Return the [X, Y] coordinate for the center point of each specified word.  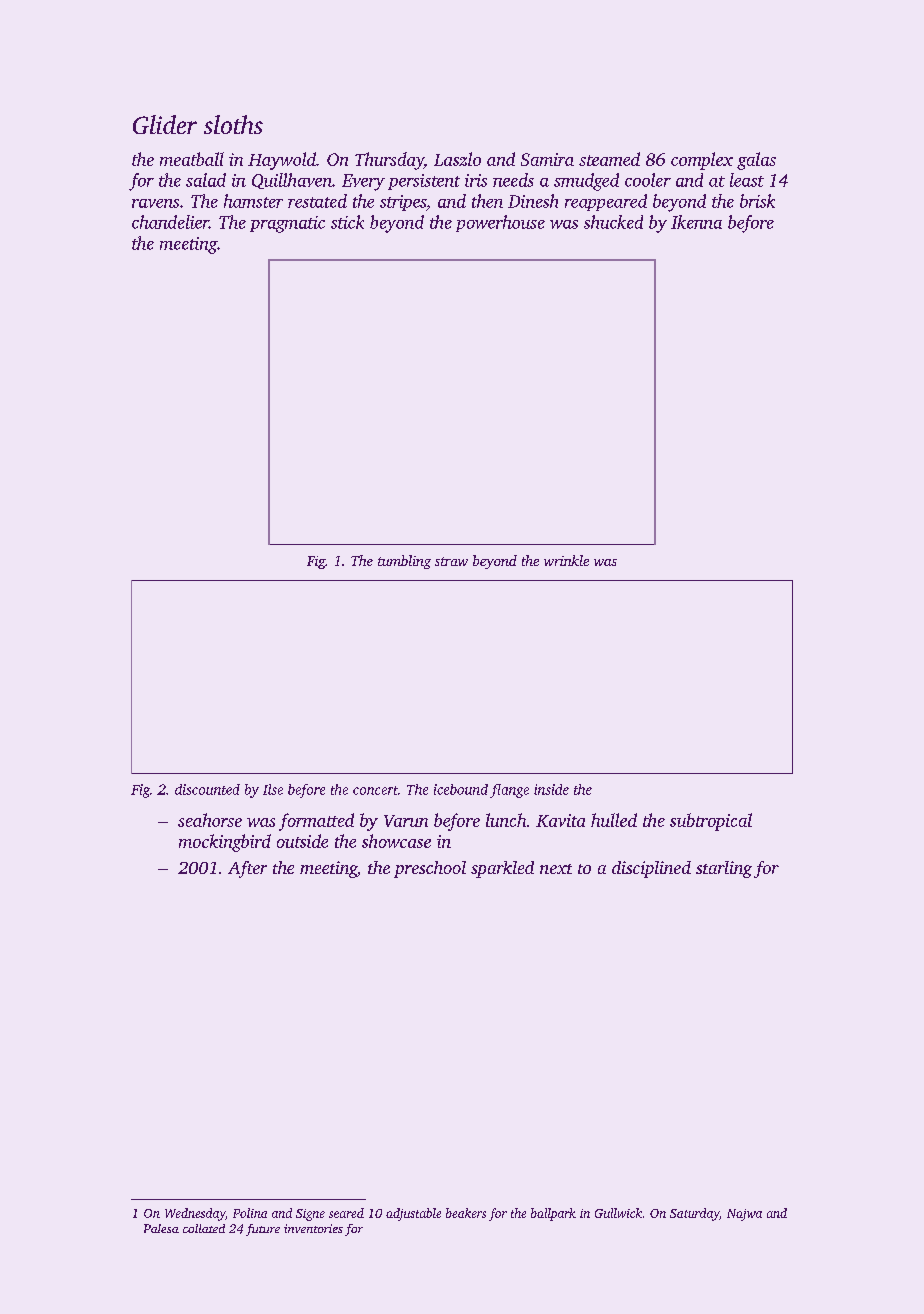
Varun [406, 821]
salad [206, 180]
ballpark [553, 1214]
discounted [207, 789]
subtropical [711, 822]
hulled [614, 820]
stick [347, 222]
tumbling [404, 562]
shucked [613, 222]
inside [551, 789]
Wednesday [195, 1214]
